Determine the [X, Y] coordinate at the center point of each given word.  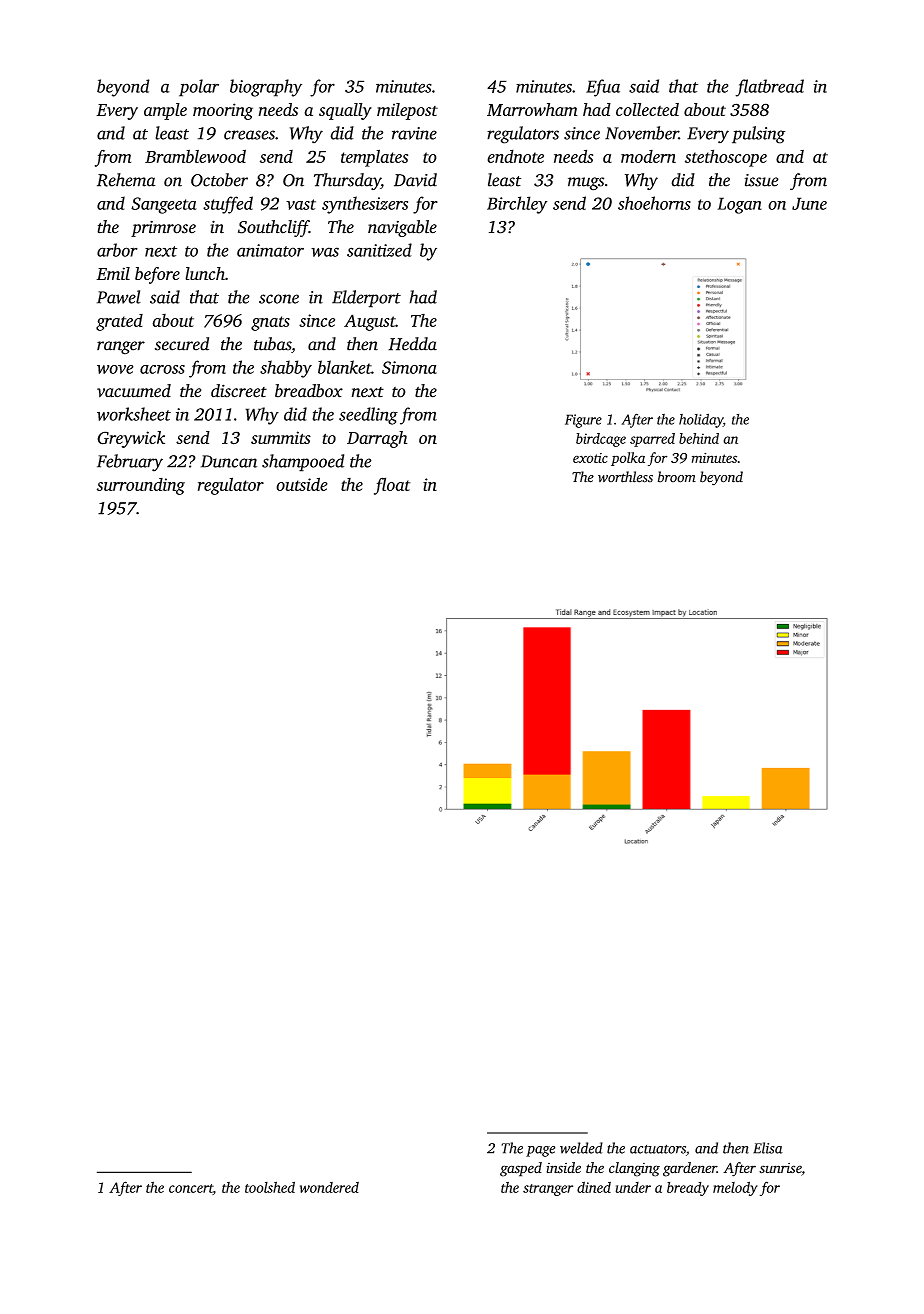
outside [302, 484]
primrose [163, 229]
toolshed [270, 1187]
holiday [701, 420]
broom [677, 477]
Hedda [412, 344]
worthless [625, 477]
